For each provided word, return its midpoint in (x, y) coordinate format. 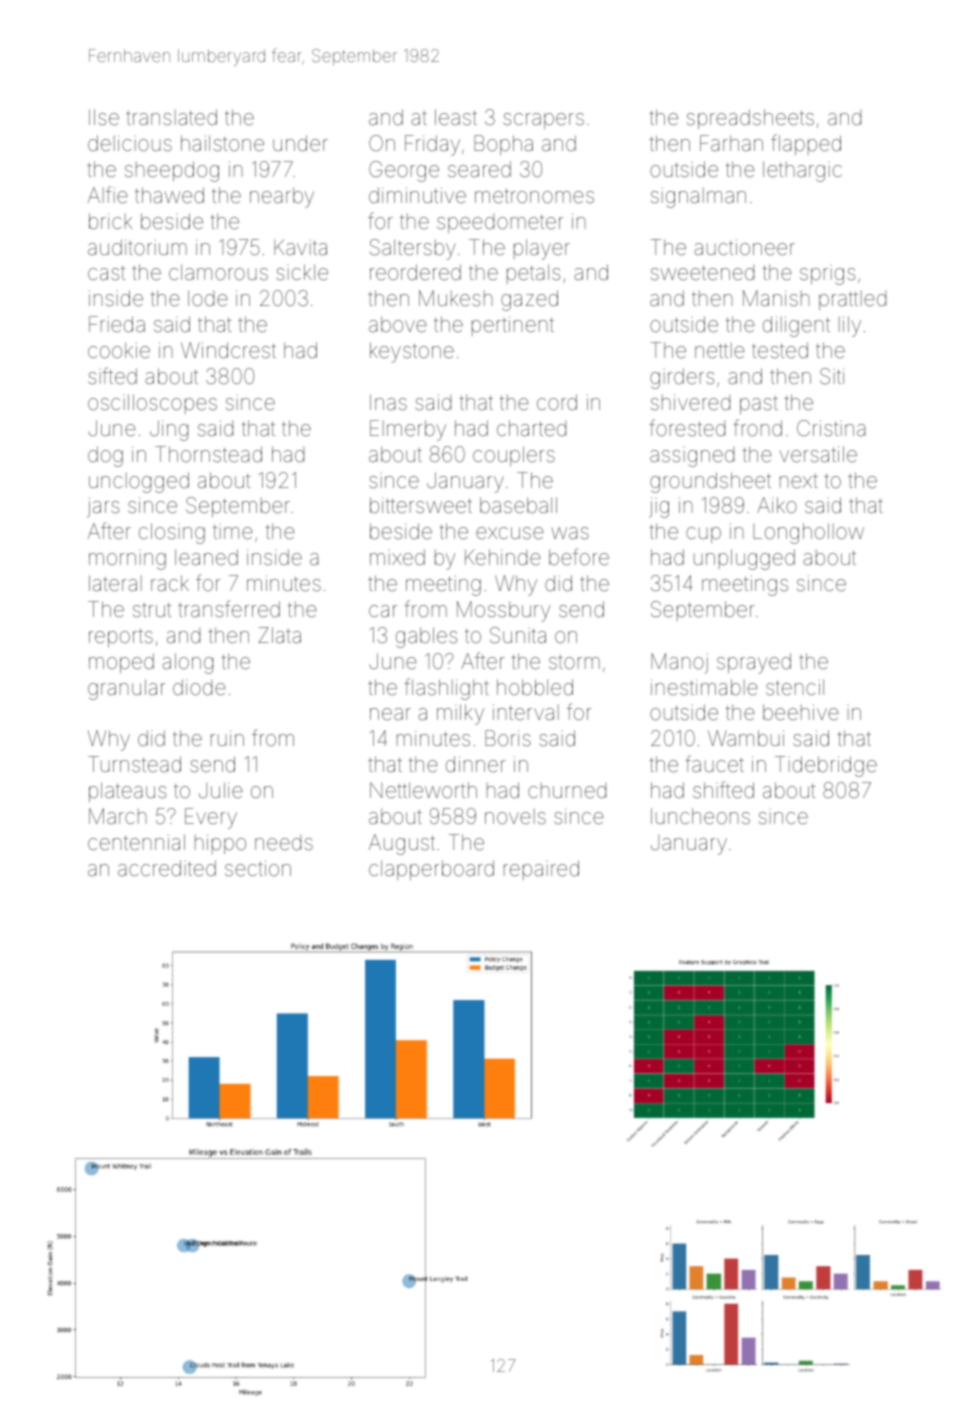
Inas (388, 402)
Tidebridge (826, 766)
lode (208, 298)
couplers (514, 456)
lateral (115, 583)
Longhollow (808, 533)
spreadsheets (750, 119)
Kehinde (503, 557)
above (398, 324)
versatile (818, 454)
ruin (227, 738)
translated (171, 117)
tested (780, 350)
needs (284, 843)
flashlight (446, 689)
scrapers (543, 121)
